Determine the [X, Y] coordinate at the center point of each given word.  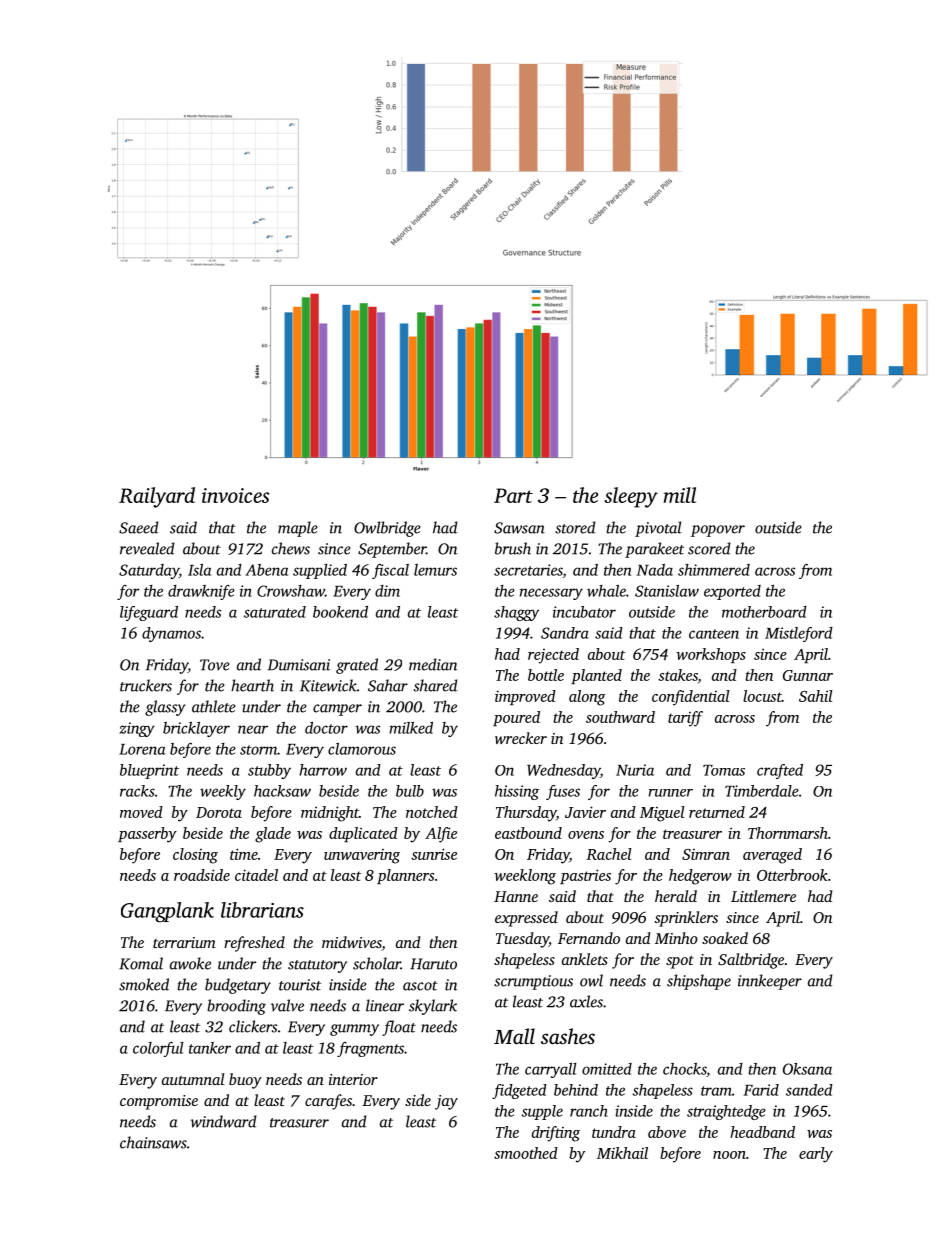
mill [680, 495]
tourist [300, 985]
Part [513, 495]
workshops [711, 655]
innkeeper [770, 982]
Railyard [157, 497]
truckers [146, 685]
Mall [514, 1036]
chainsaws [153, 1142]
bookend [340, 612]
